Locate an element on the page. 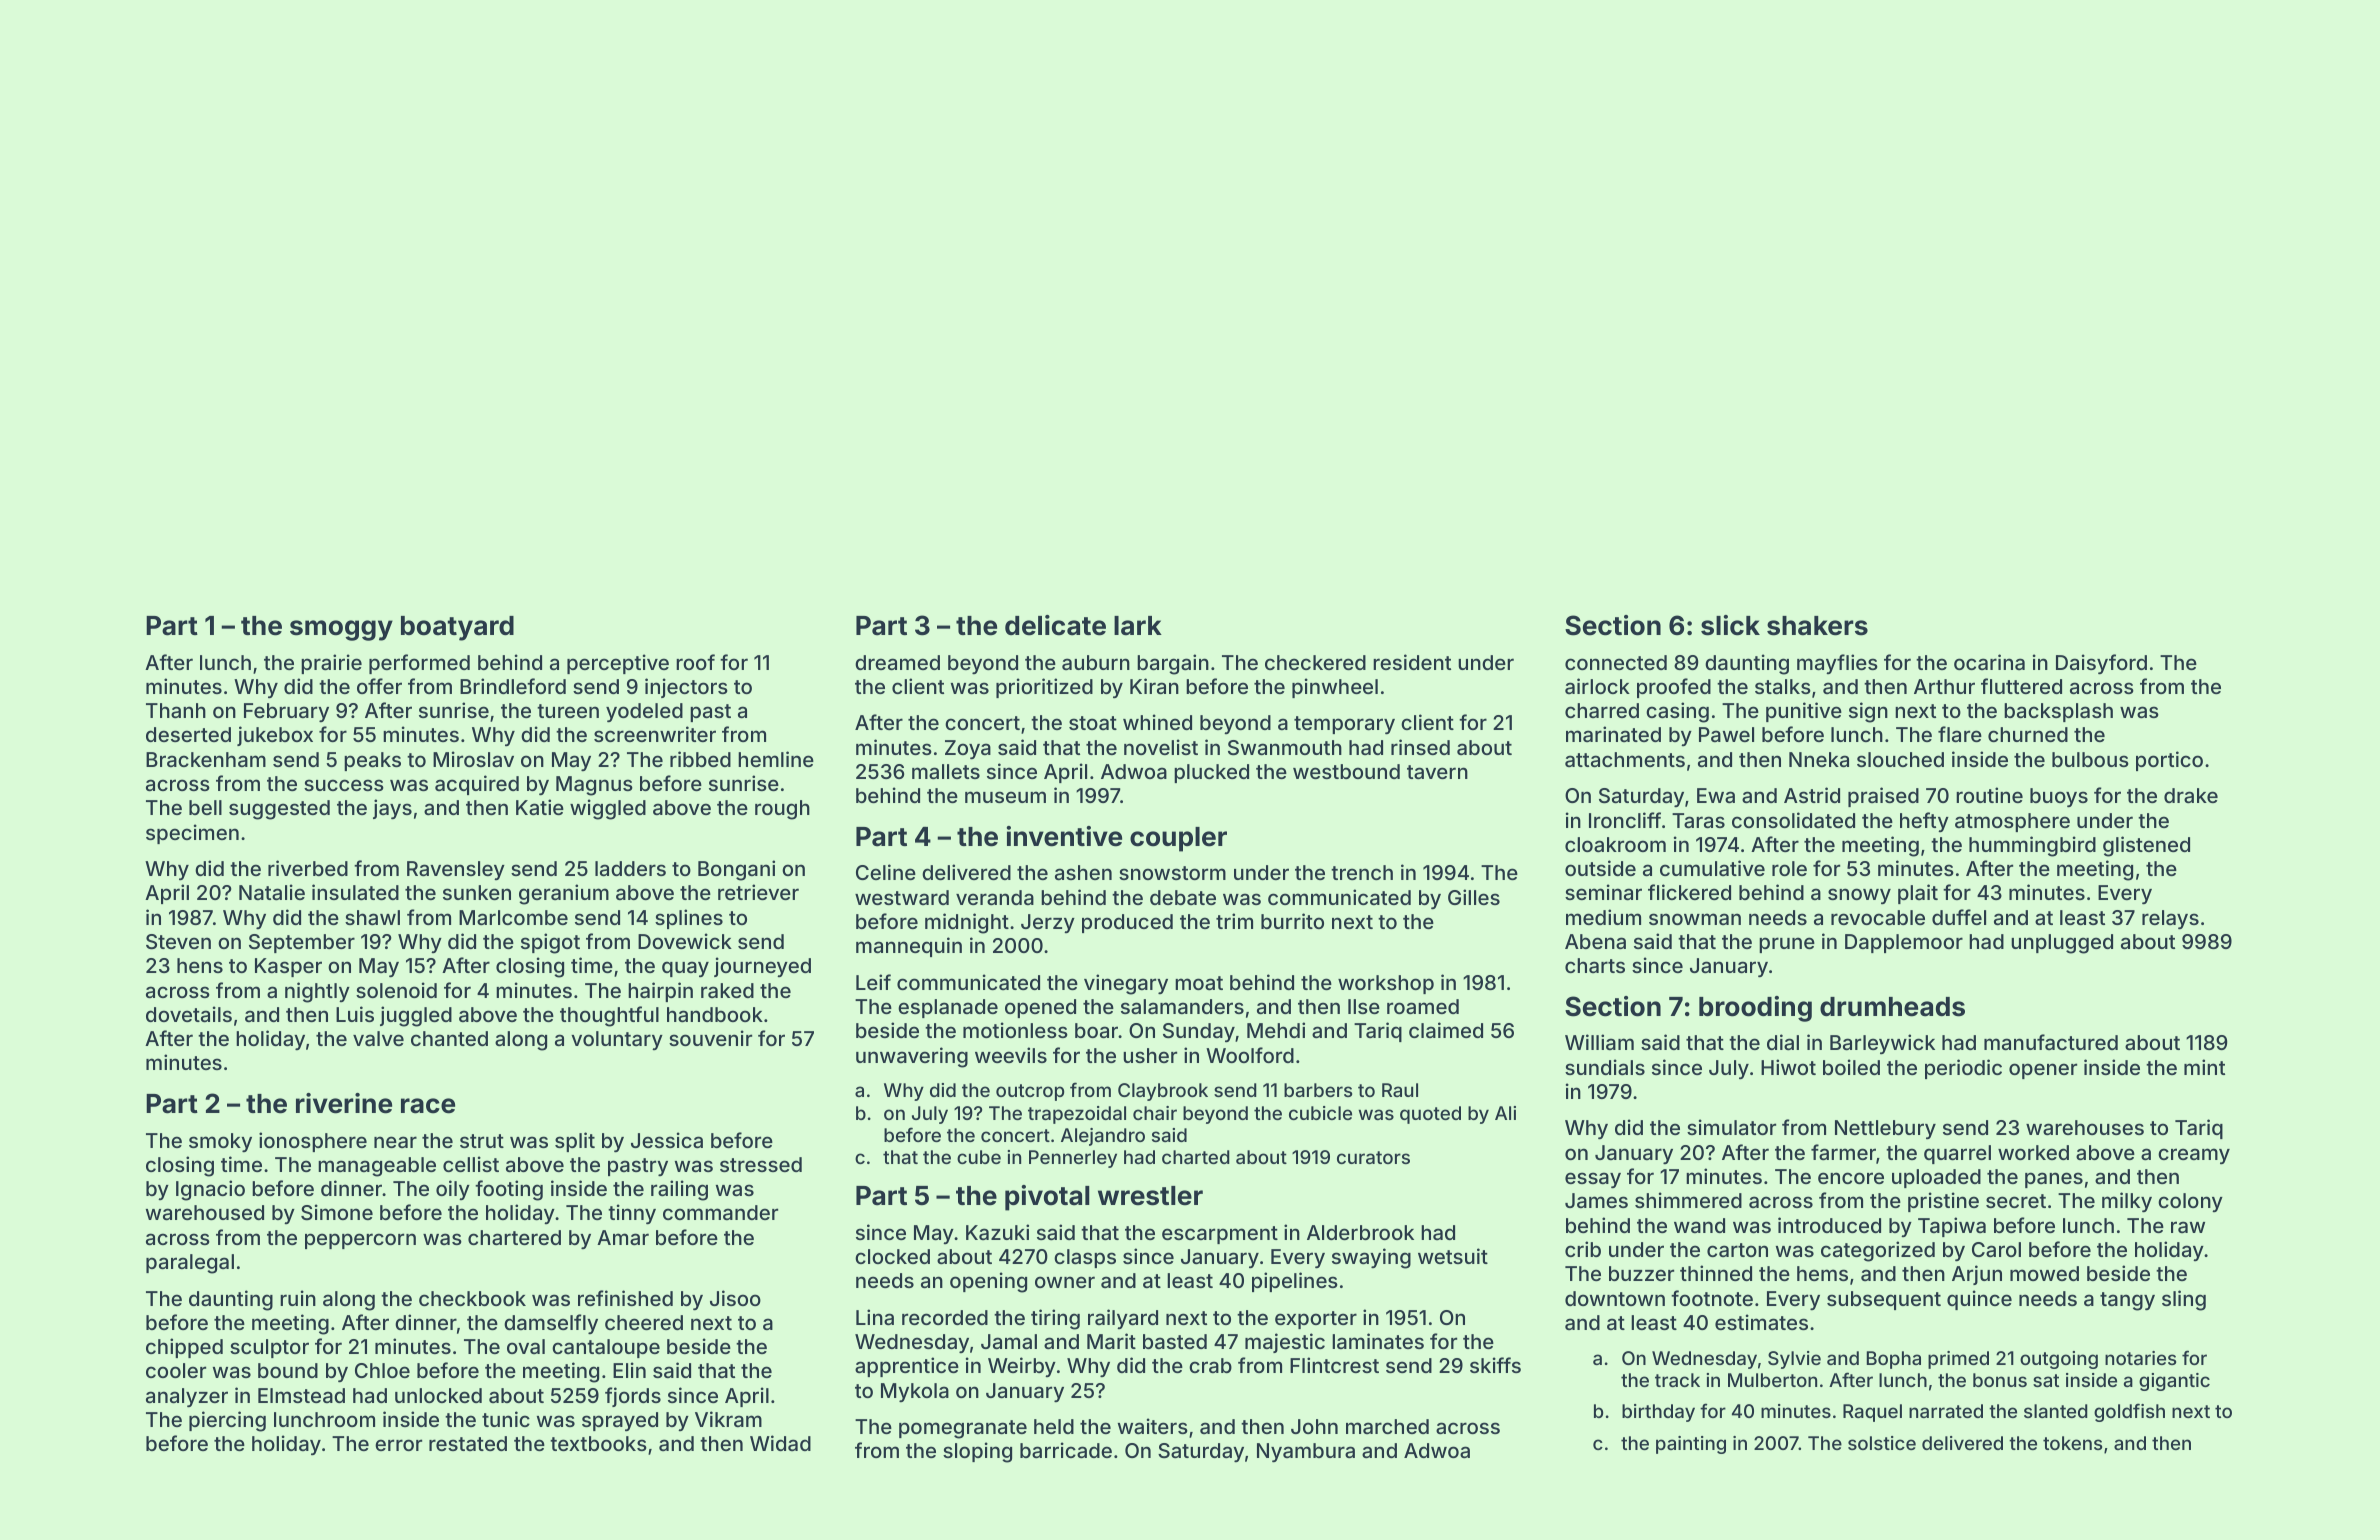 This document has height=1540, width=2380. tokens is located at coordinates (2072, 1443).
